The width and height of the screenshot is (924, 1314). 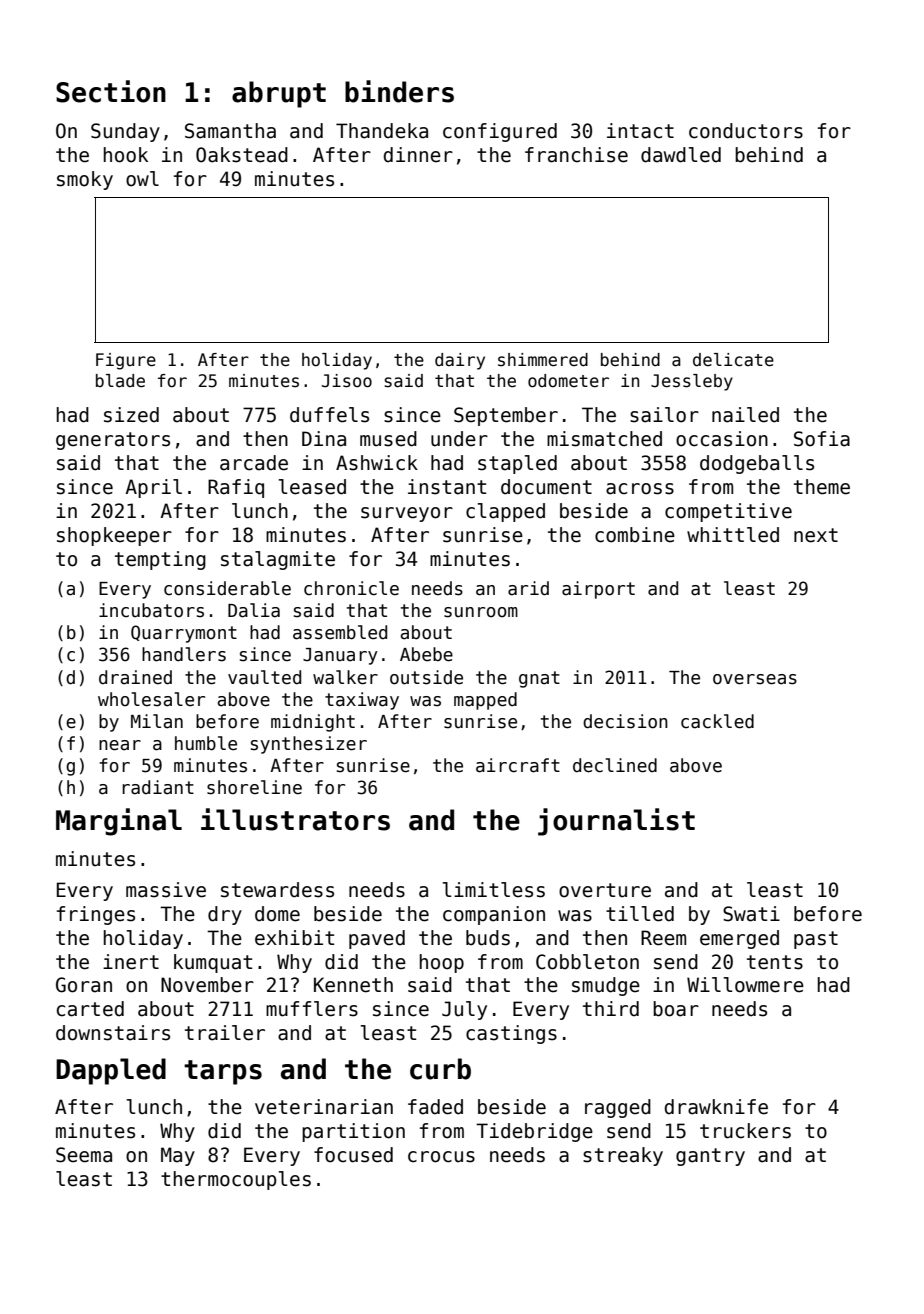 I want to click on owl, so click(x=142, y=179).
